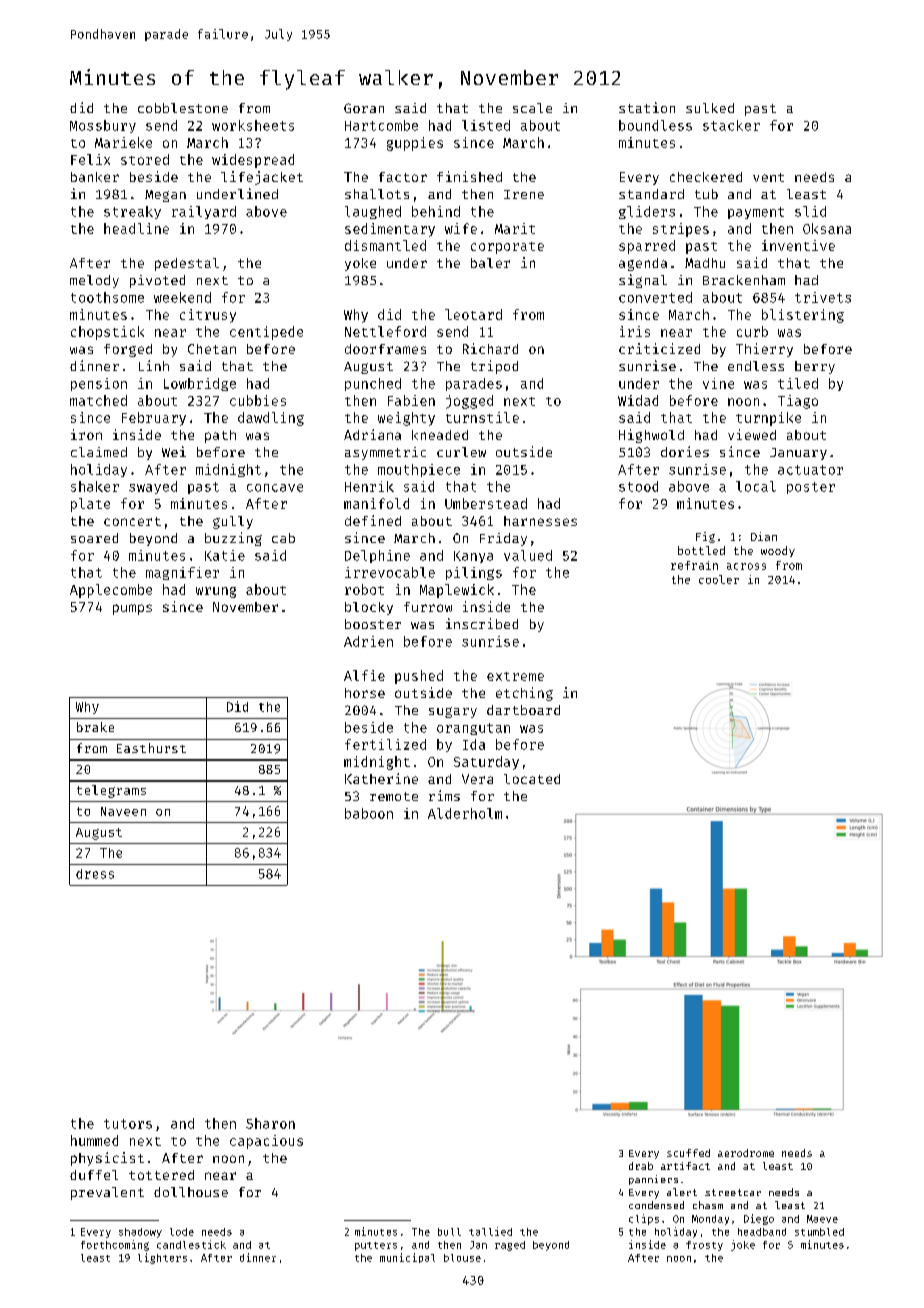 The image size is (924, 1308). I want to click on furrow, so click(428, 607).
